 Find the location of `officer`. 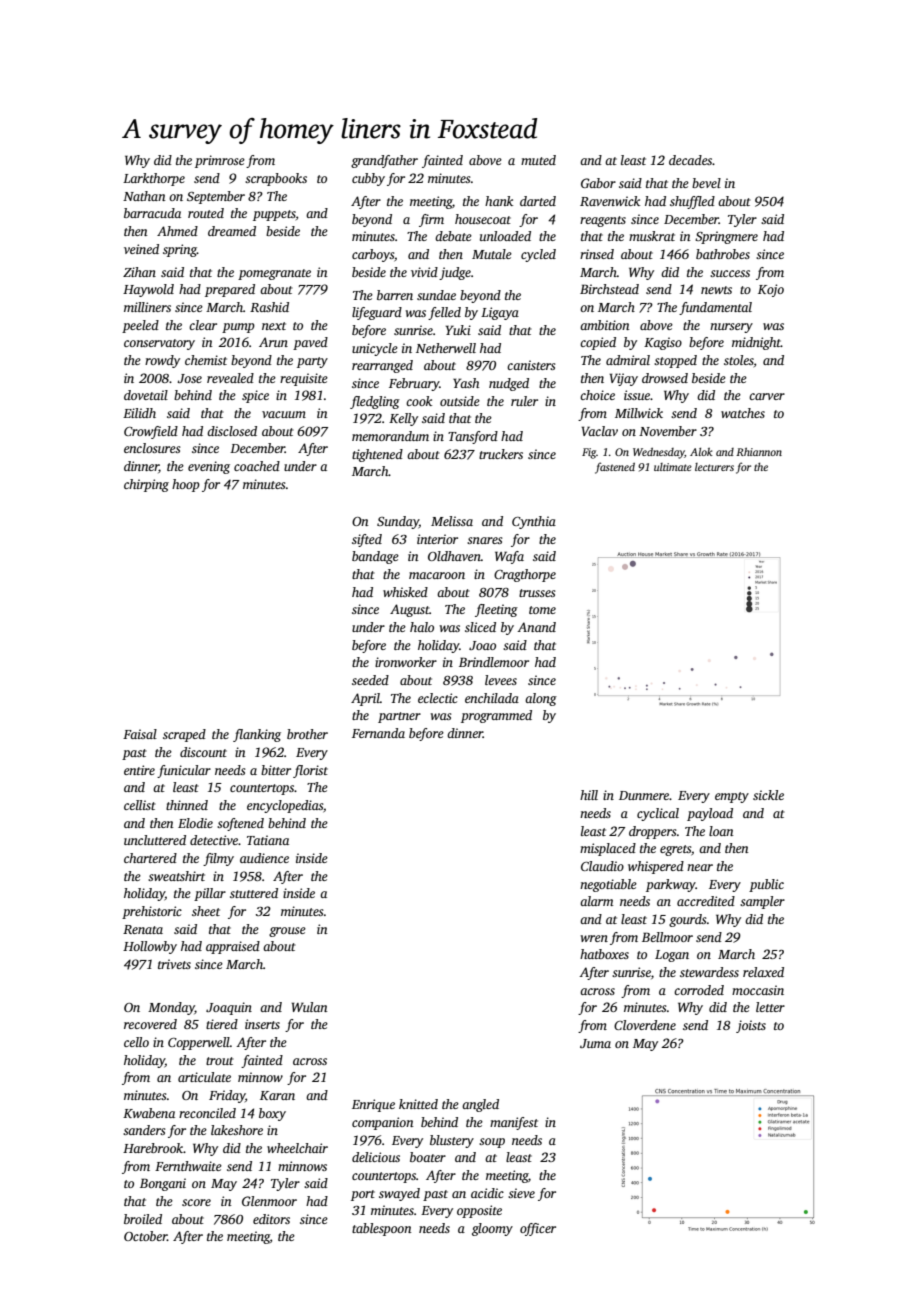

officer is located at coordinates (538, 1229).
